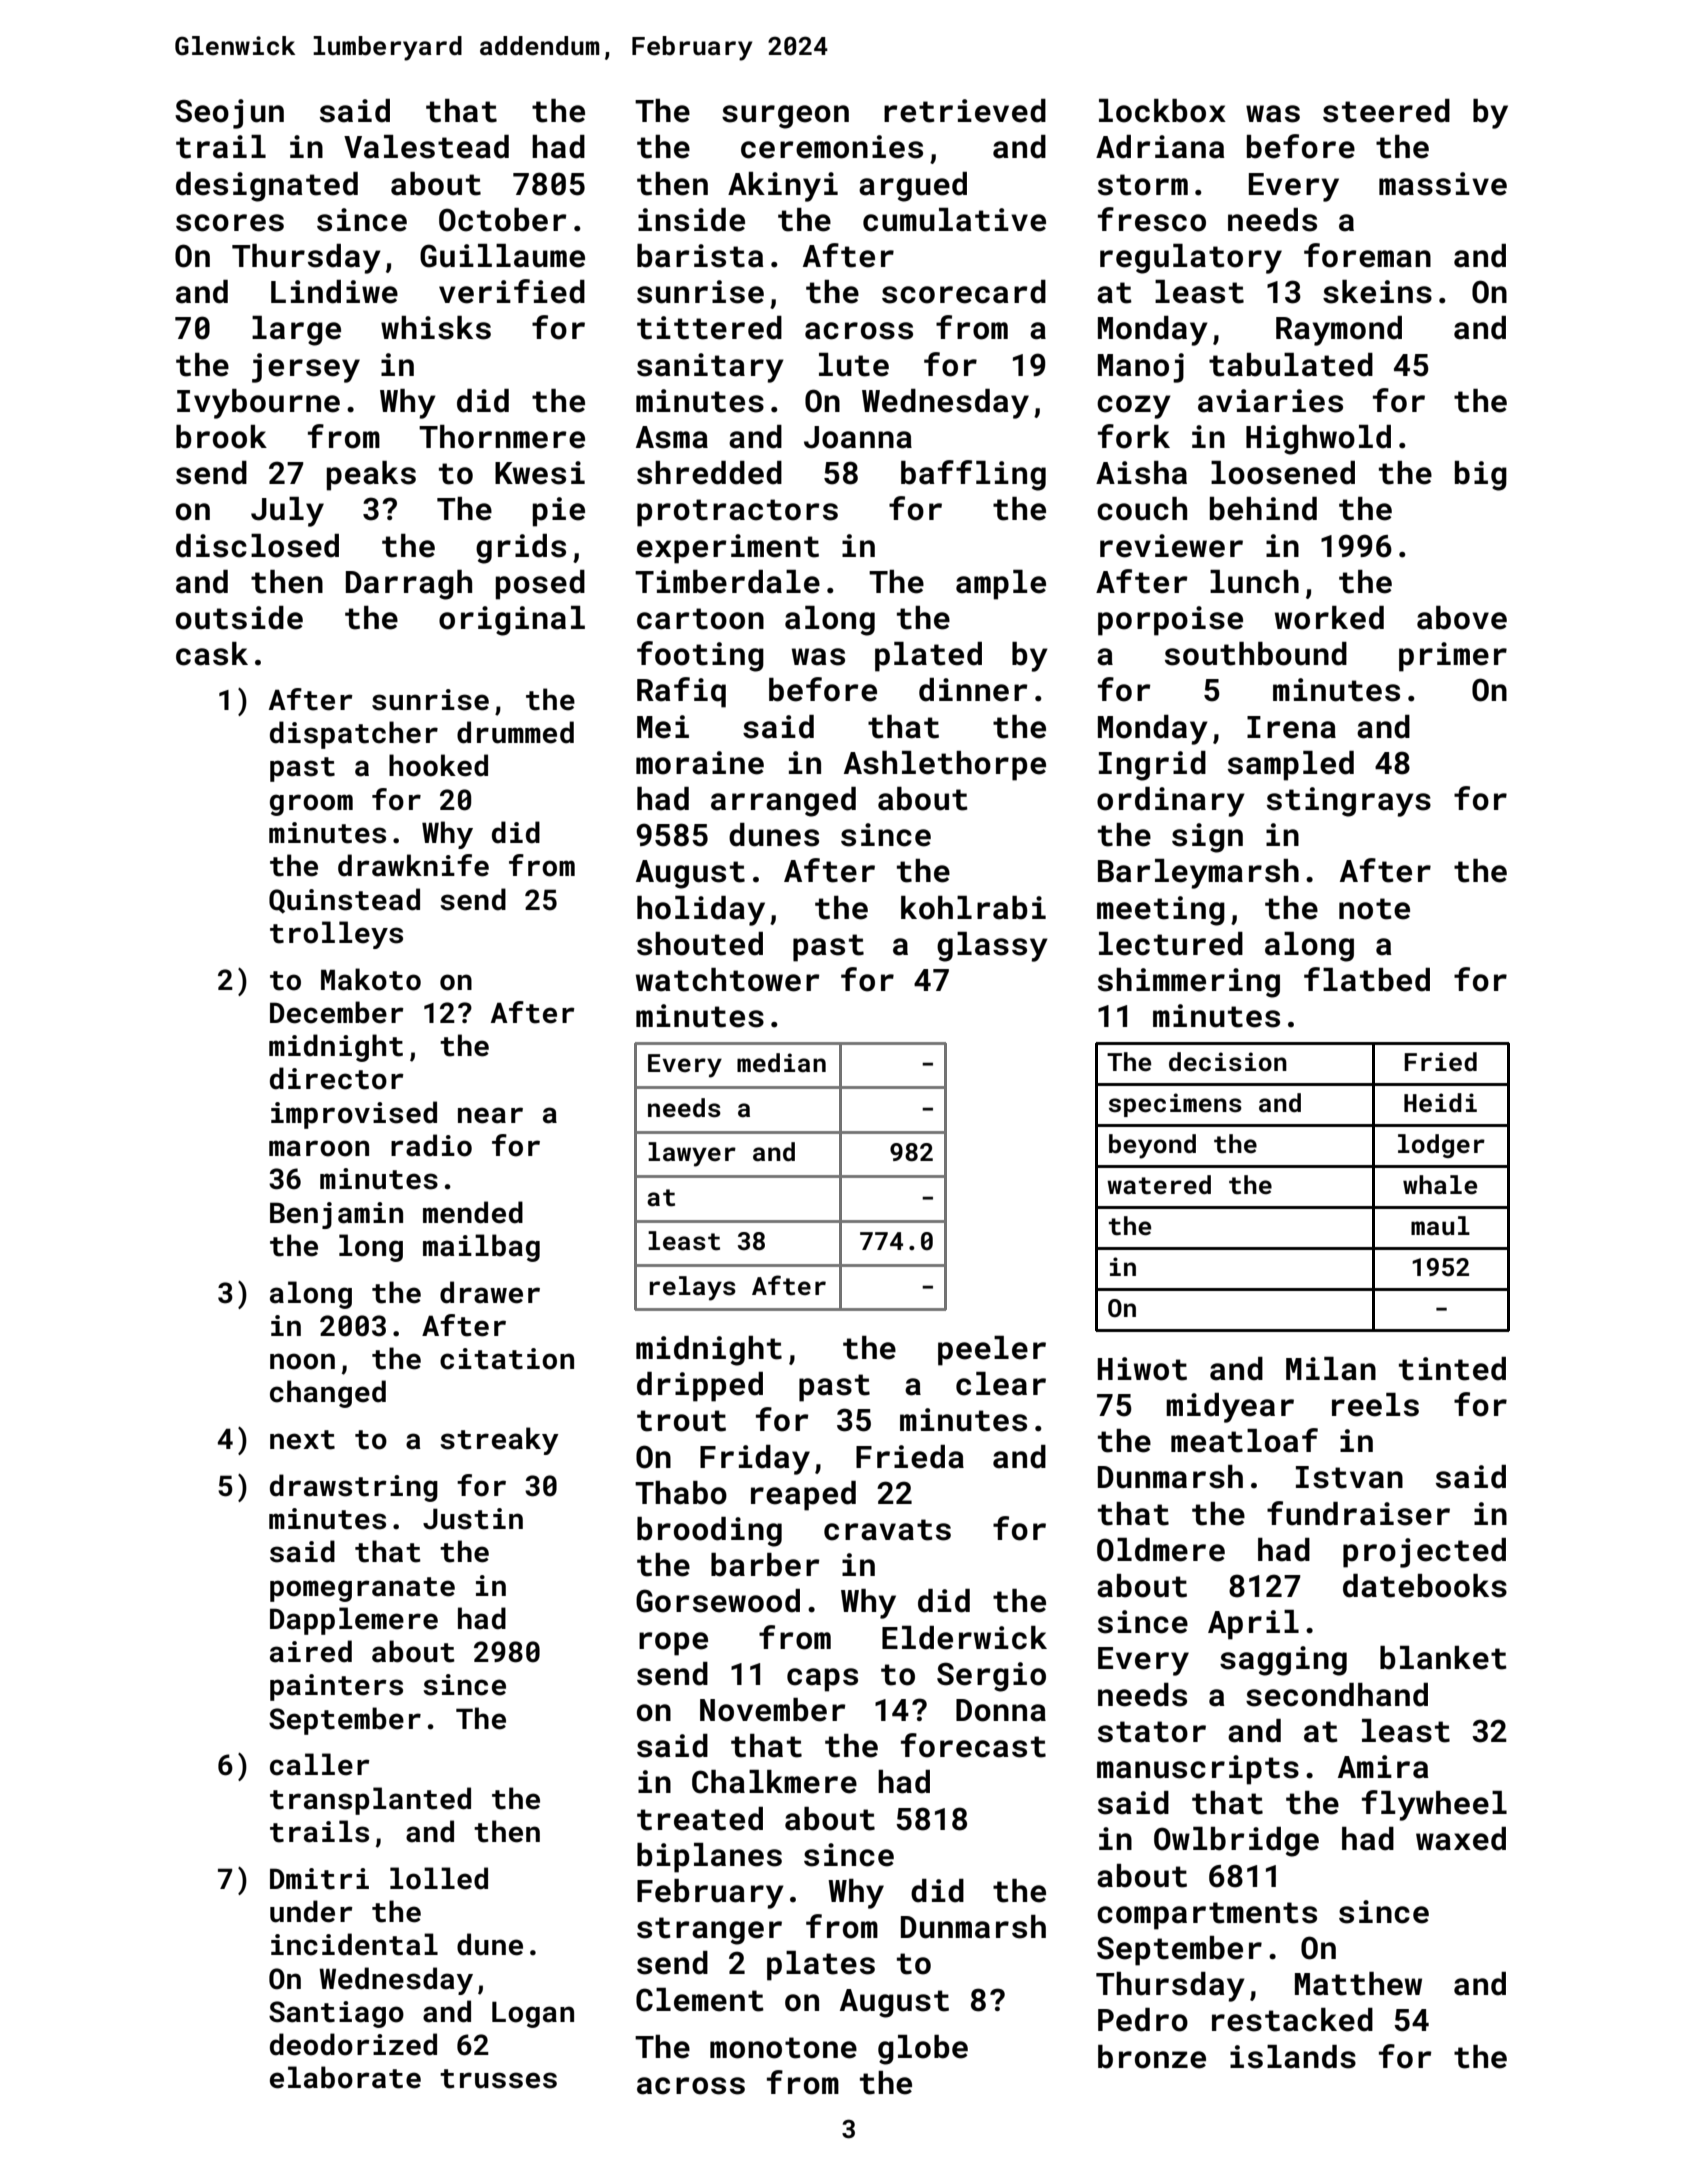  What do you see at coordinates (334, 292) in the image?
I see `Lindiwe` at bounding box center [334, 292].
